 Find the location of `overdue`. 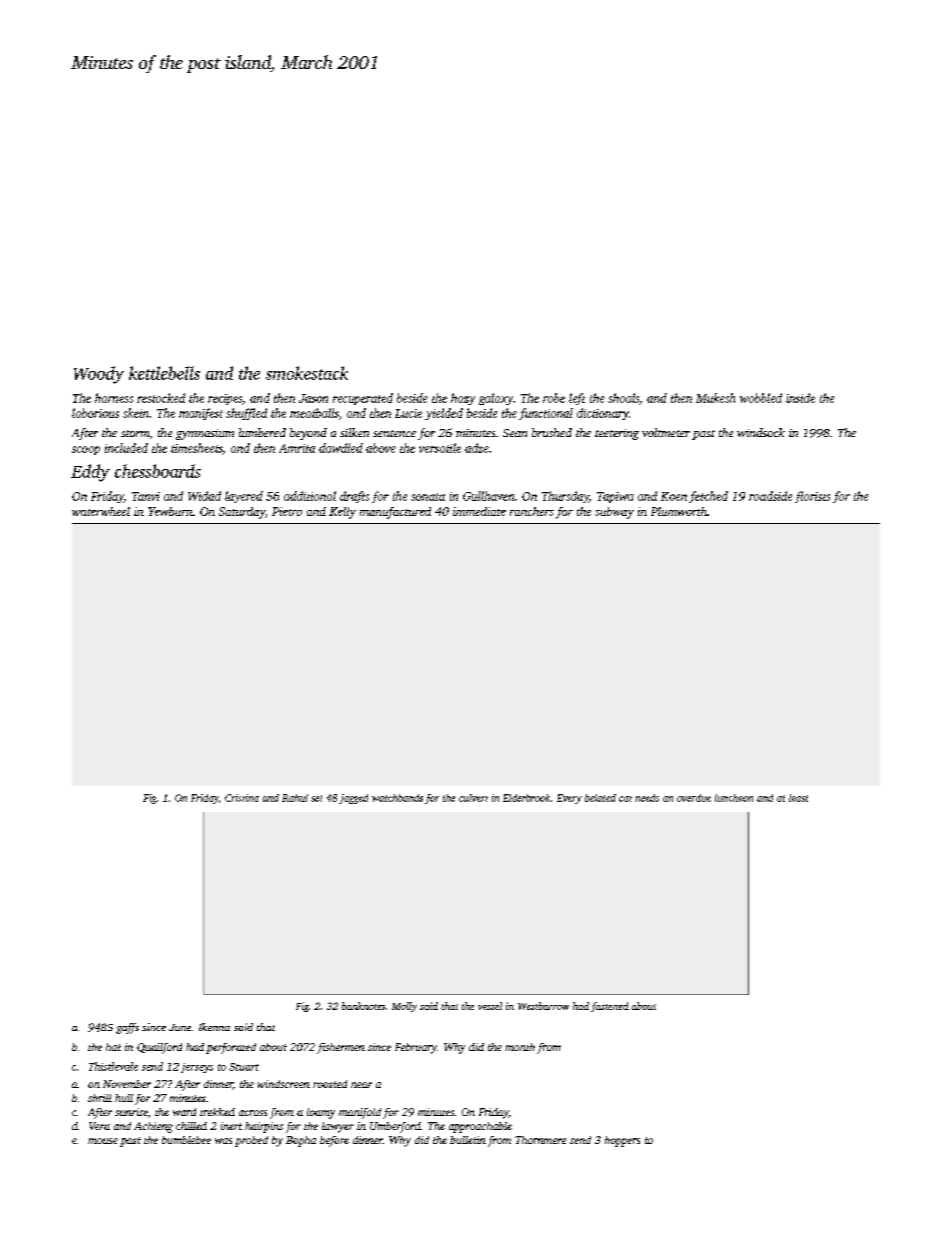

overdue is located at coordinates (694, 798).
